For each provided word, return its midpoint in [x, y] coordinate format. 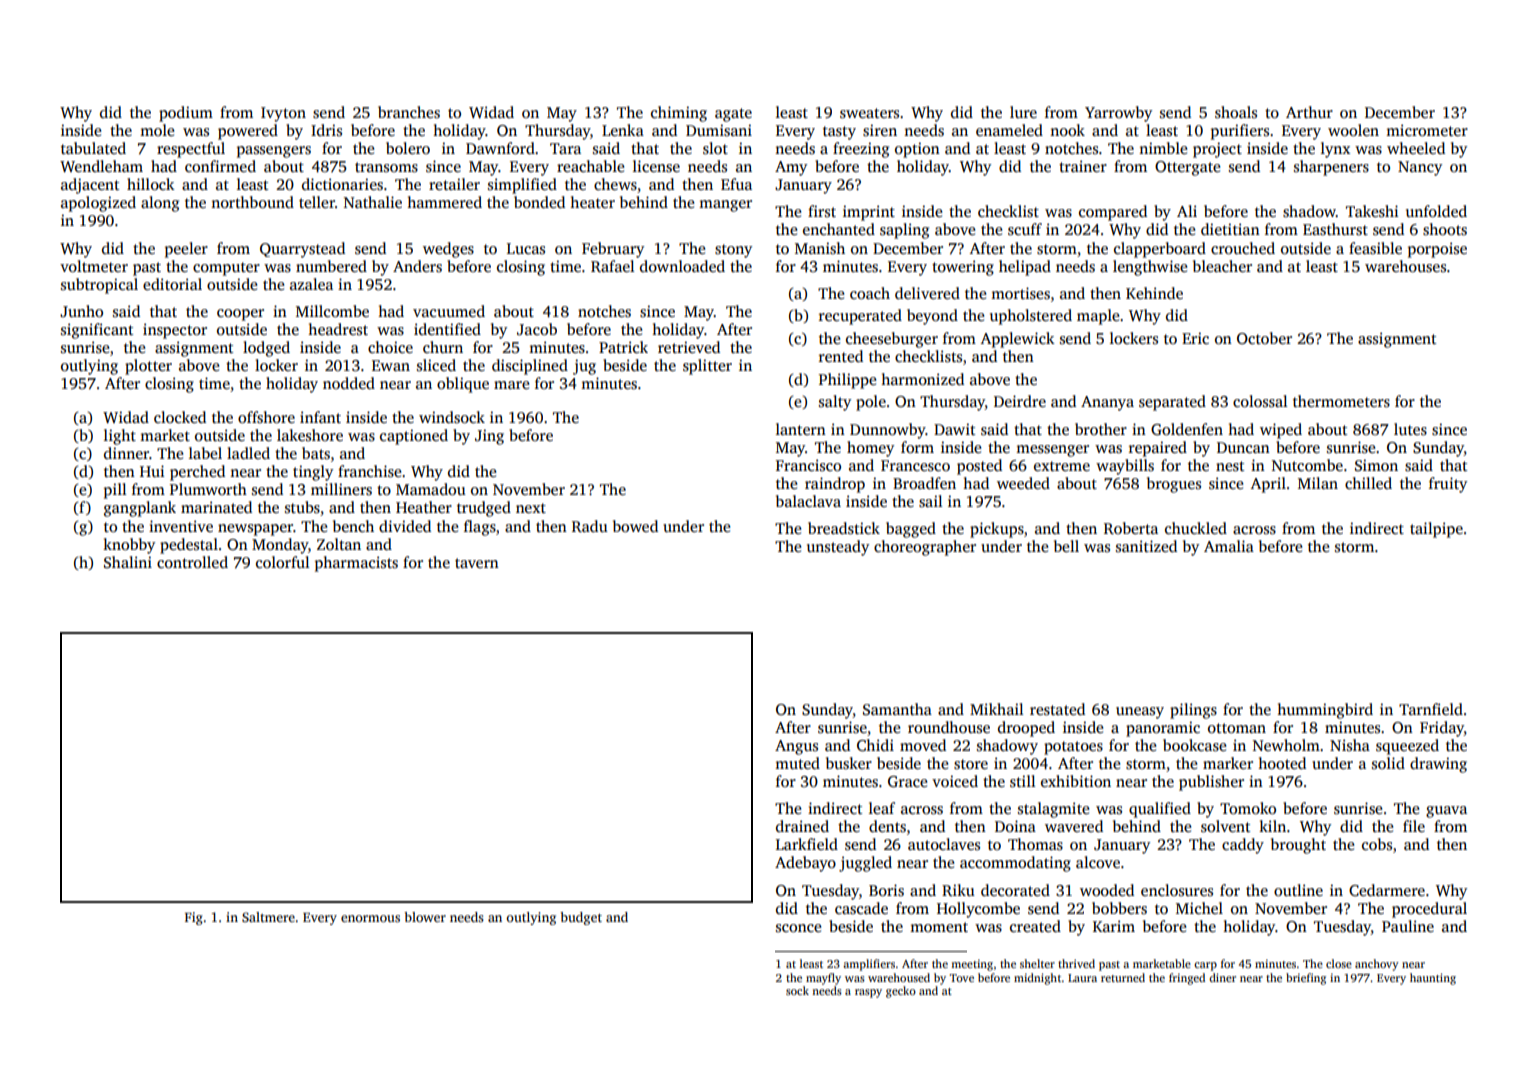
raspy [868, 993]
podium [186, 114]
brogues [1174, 485]
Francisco [808, 465]
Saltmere [268, 917]
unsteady [838, 548]
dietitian [1230, 229]
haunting [1433, 979]
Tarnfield [1431, 709]
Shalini [128, 562]
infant [320, 417]
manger [725, 206]
